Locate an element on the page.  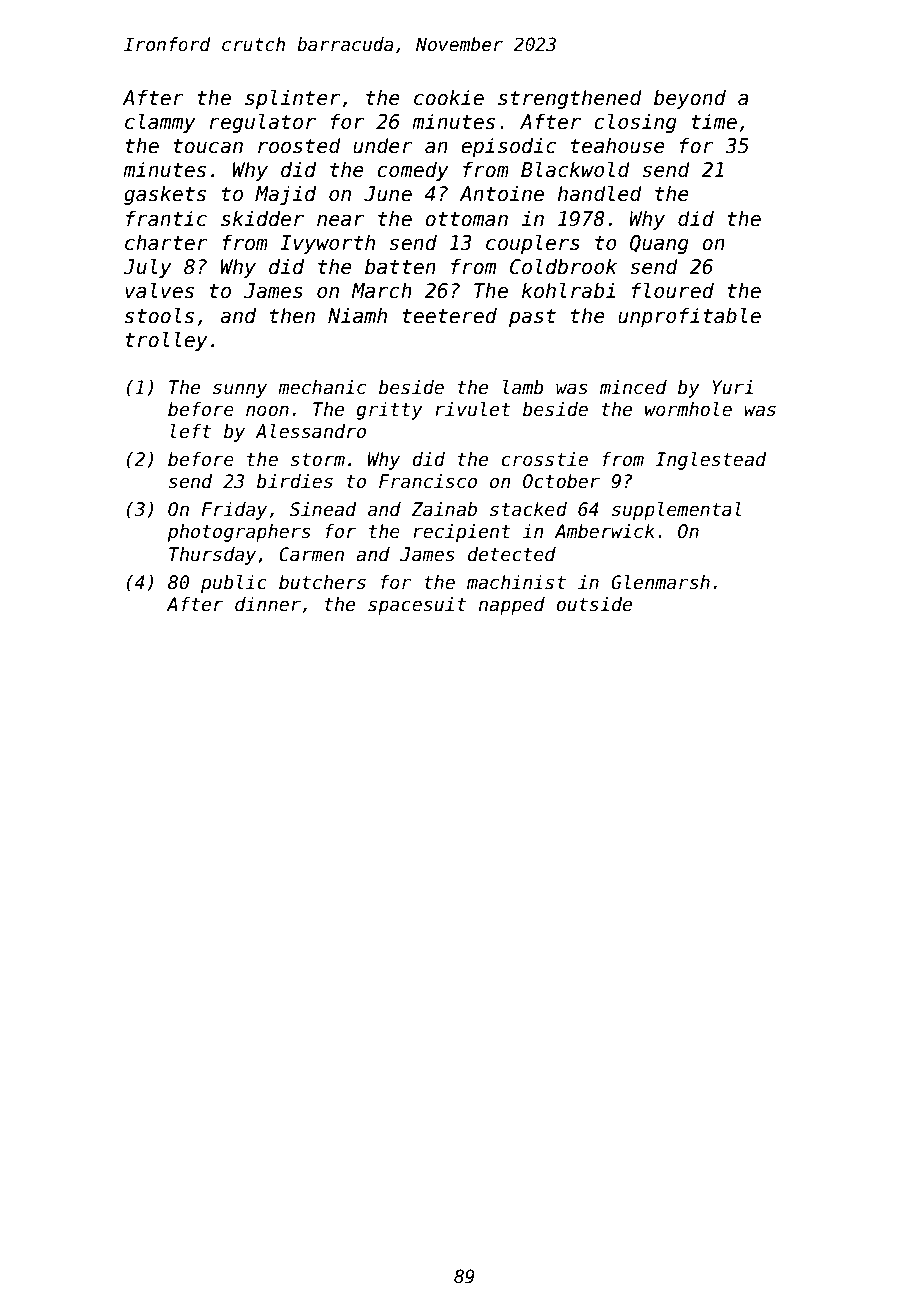
June is located at coordinates (388, 194).
